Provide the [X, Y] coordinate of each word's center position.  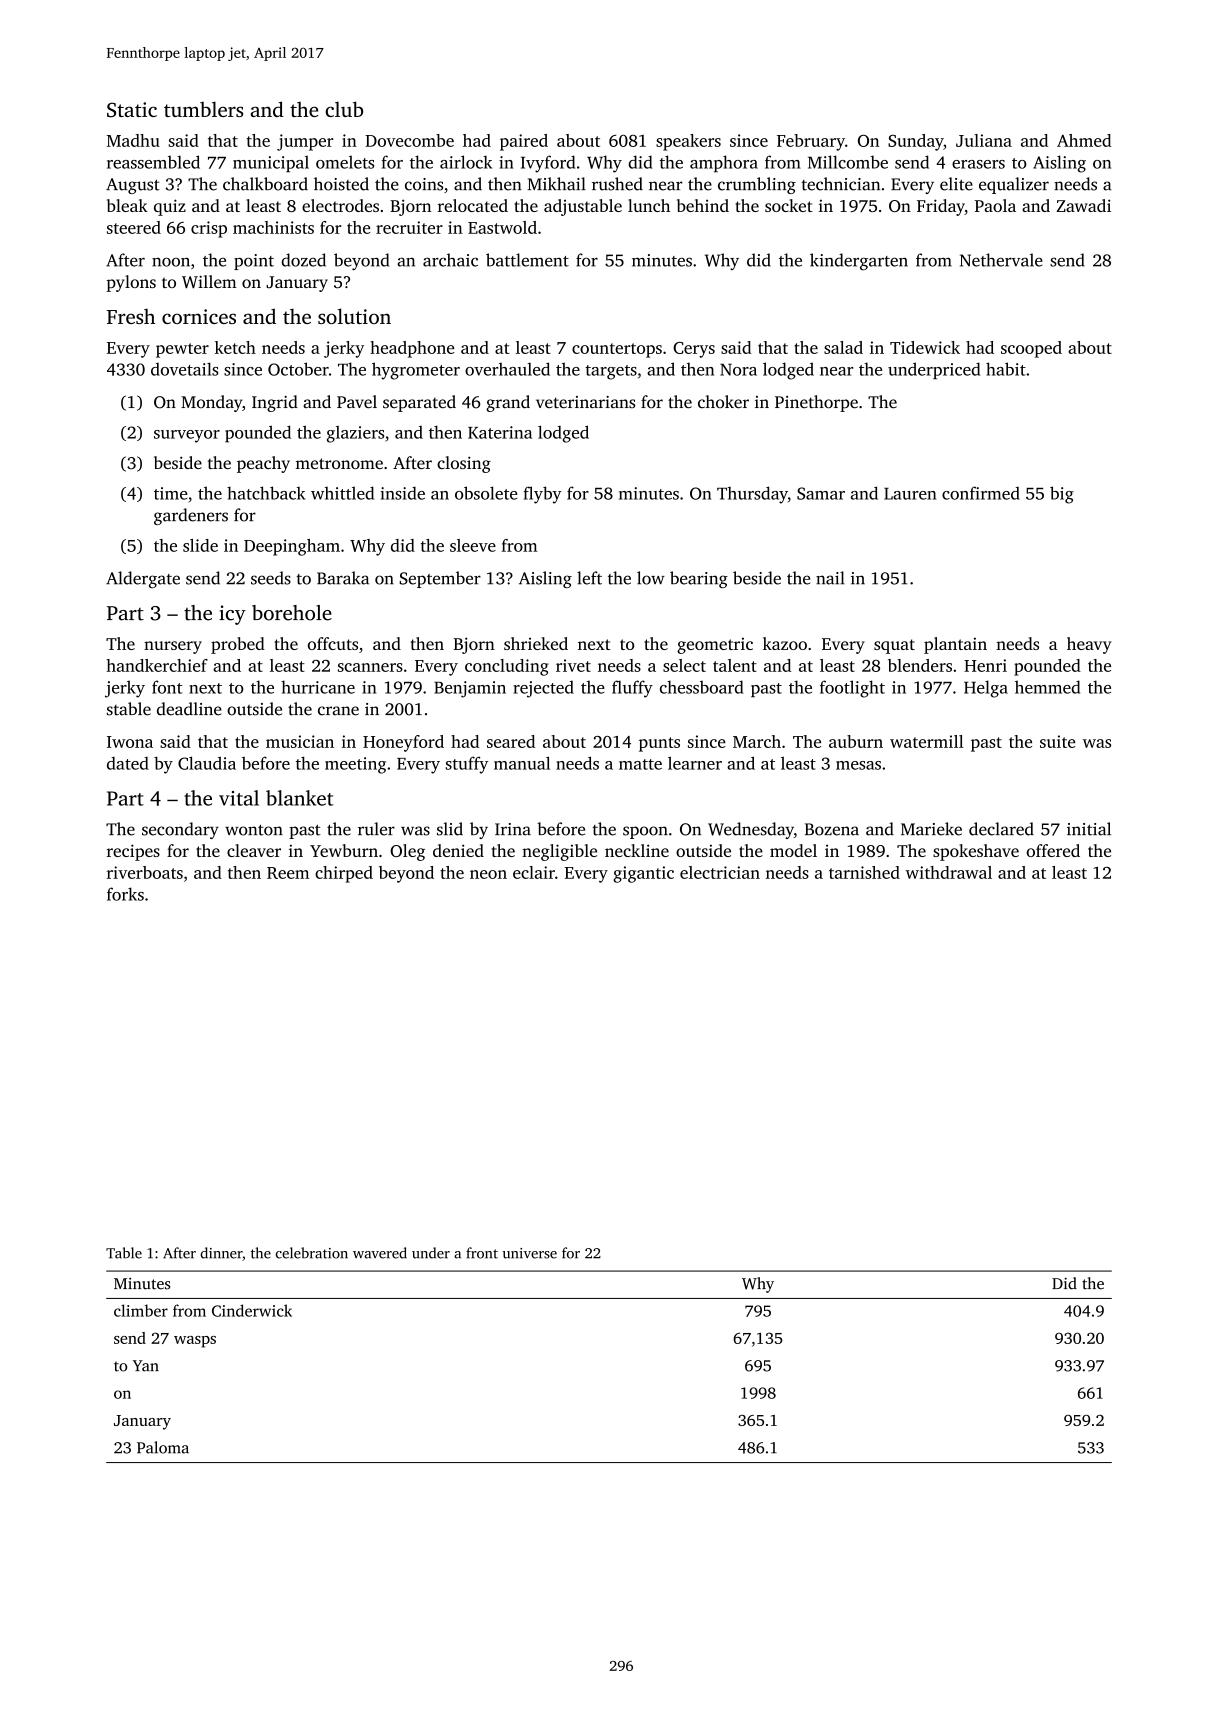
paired [524, 142]
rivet [573, 665]
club [344, 109]
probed [238, 645]
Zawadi [1083, 205]
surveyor [187, 436]
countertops [617, 350]
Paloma [163, 1447]
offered [1053, 850]
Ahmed [1084, 140]
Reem [288, 873]
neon [488, 874]
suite [1057, 741]
